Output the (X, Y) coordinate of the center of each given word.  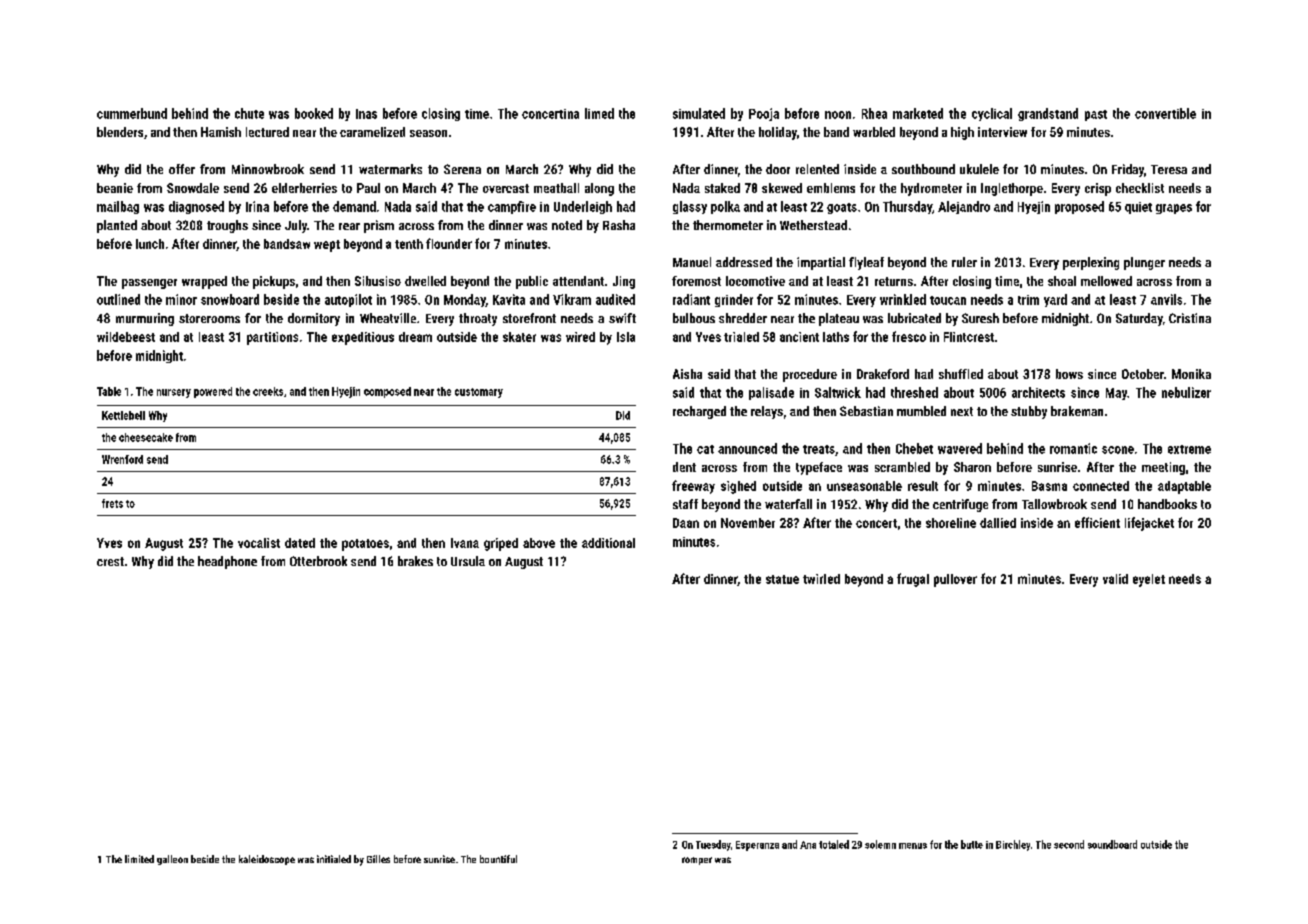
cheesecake (146, 437)
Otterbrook (318, 561)
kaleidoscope (267, 860)
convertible (1165, 113)
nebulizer (1186, 392)
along (599, 189)
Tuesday (713, 845)
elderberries (304, 188)
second (1069, 844)
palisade (771, 393)
